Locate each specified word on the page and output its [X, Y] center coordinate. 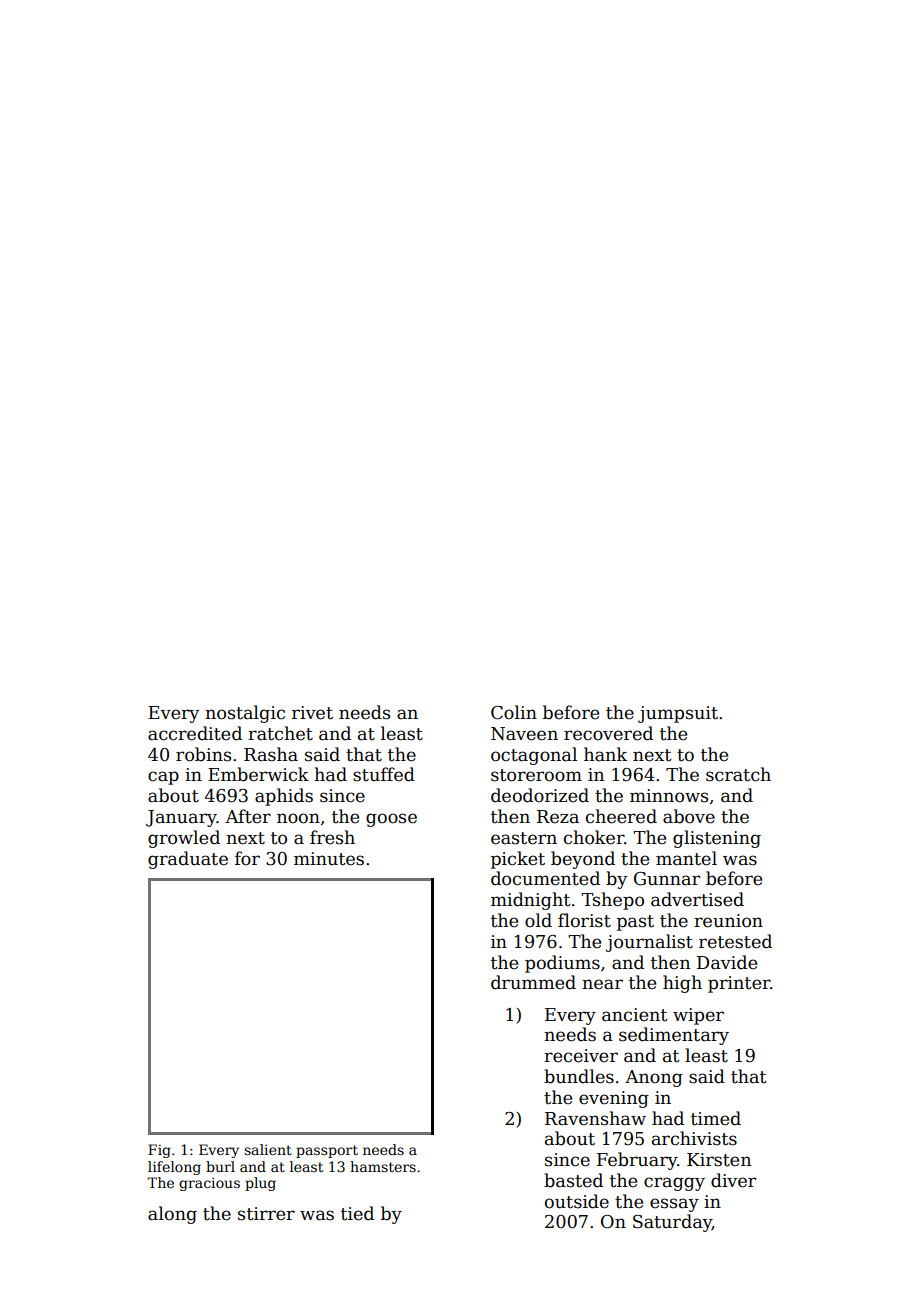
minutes [329, 859]
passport [327, 1151]
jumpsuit [678, 714]
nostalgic [245, 714]
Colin [514, 712]
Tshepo [612, 901]
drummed [533, 982]
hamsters [383, 1166]
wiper [698, 1016]
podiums [562, 964]
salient [268, 1149]
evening [614, 1099]
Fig [159, 1151]
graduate [188, 860]
